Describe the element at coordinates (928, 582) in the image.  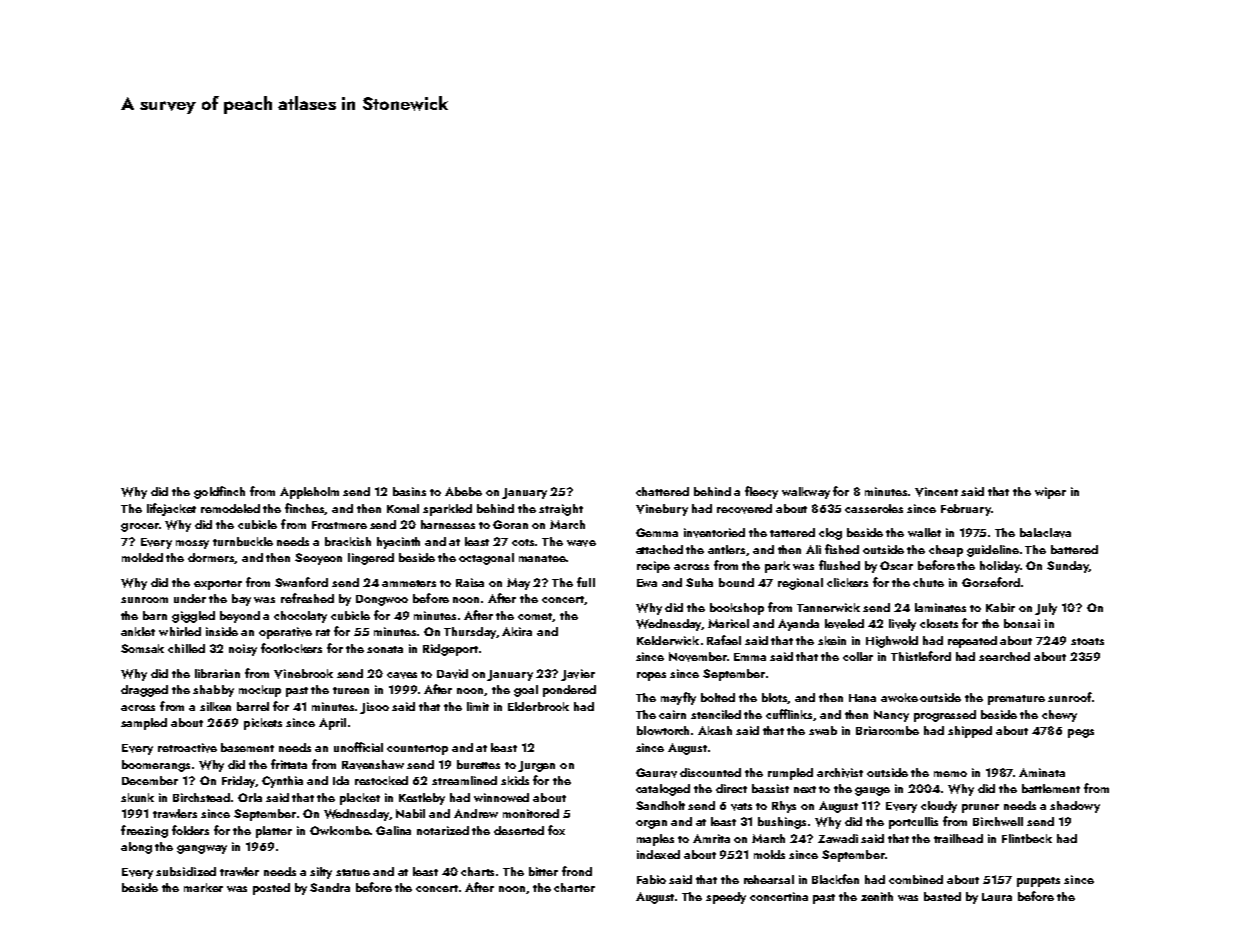
I see `chute` at that location.
